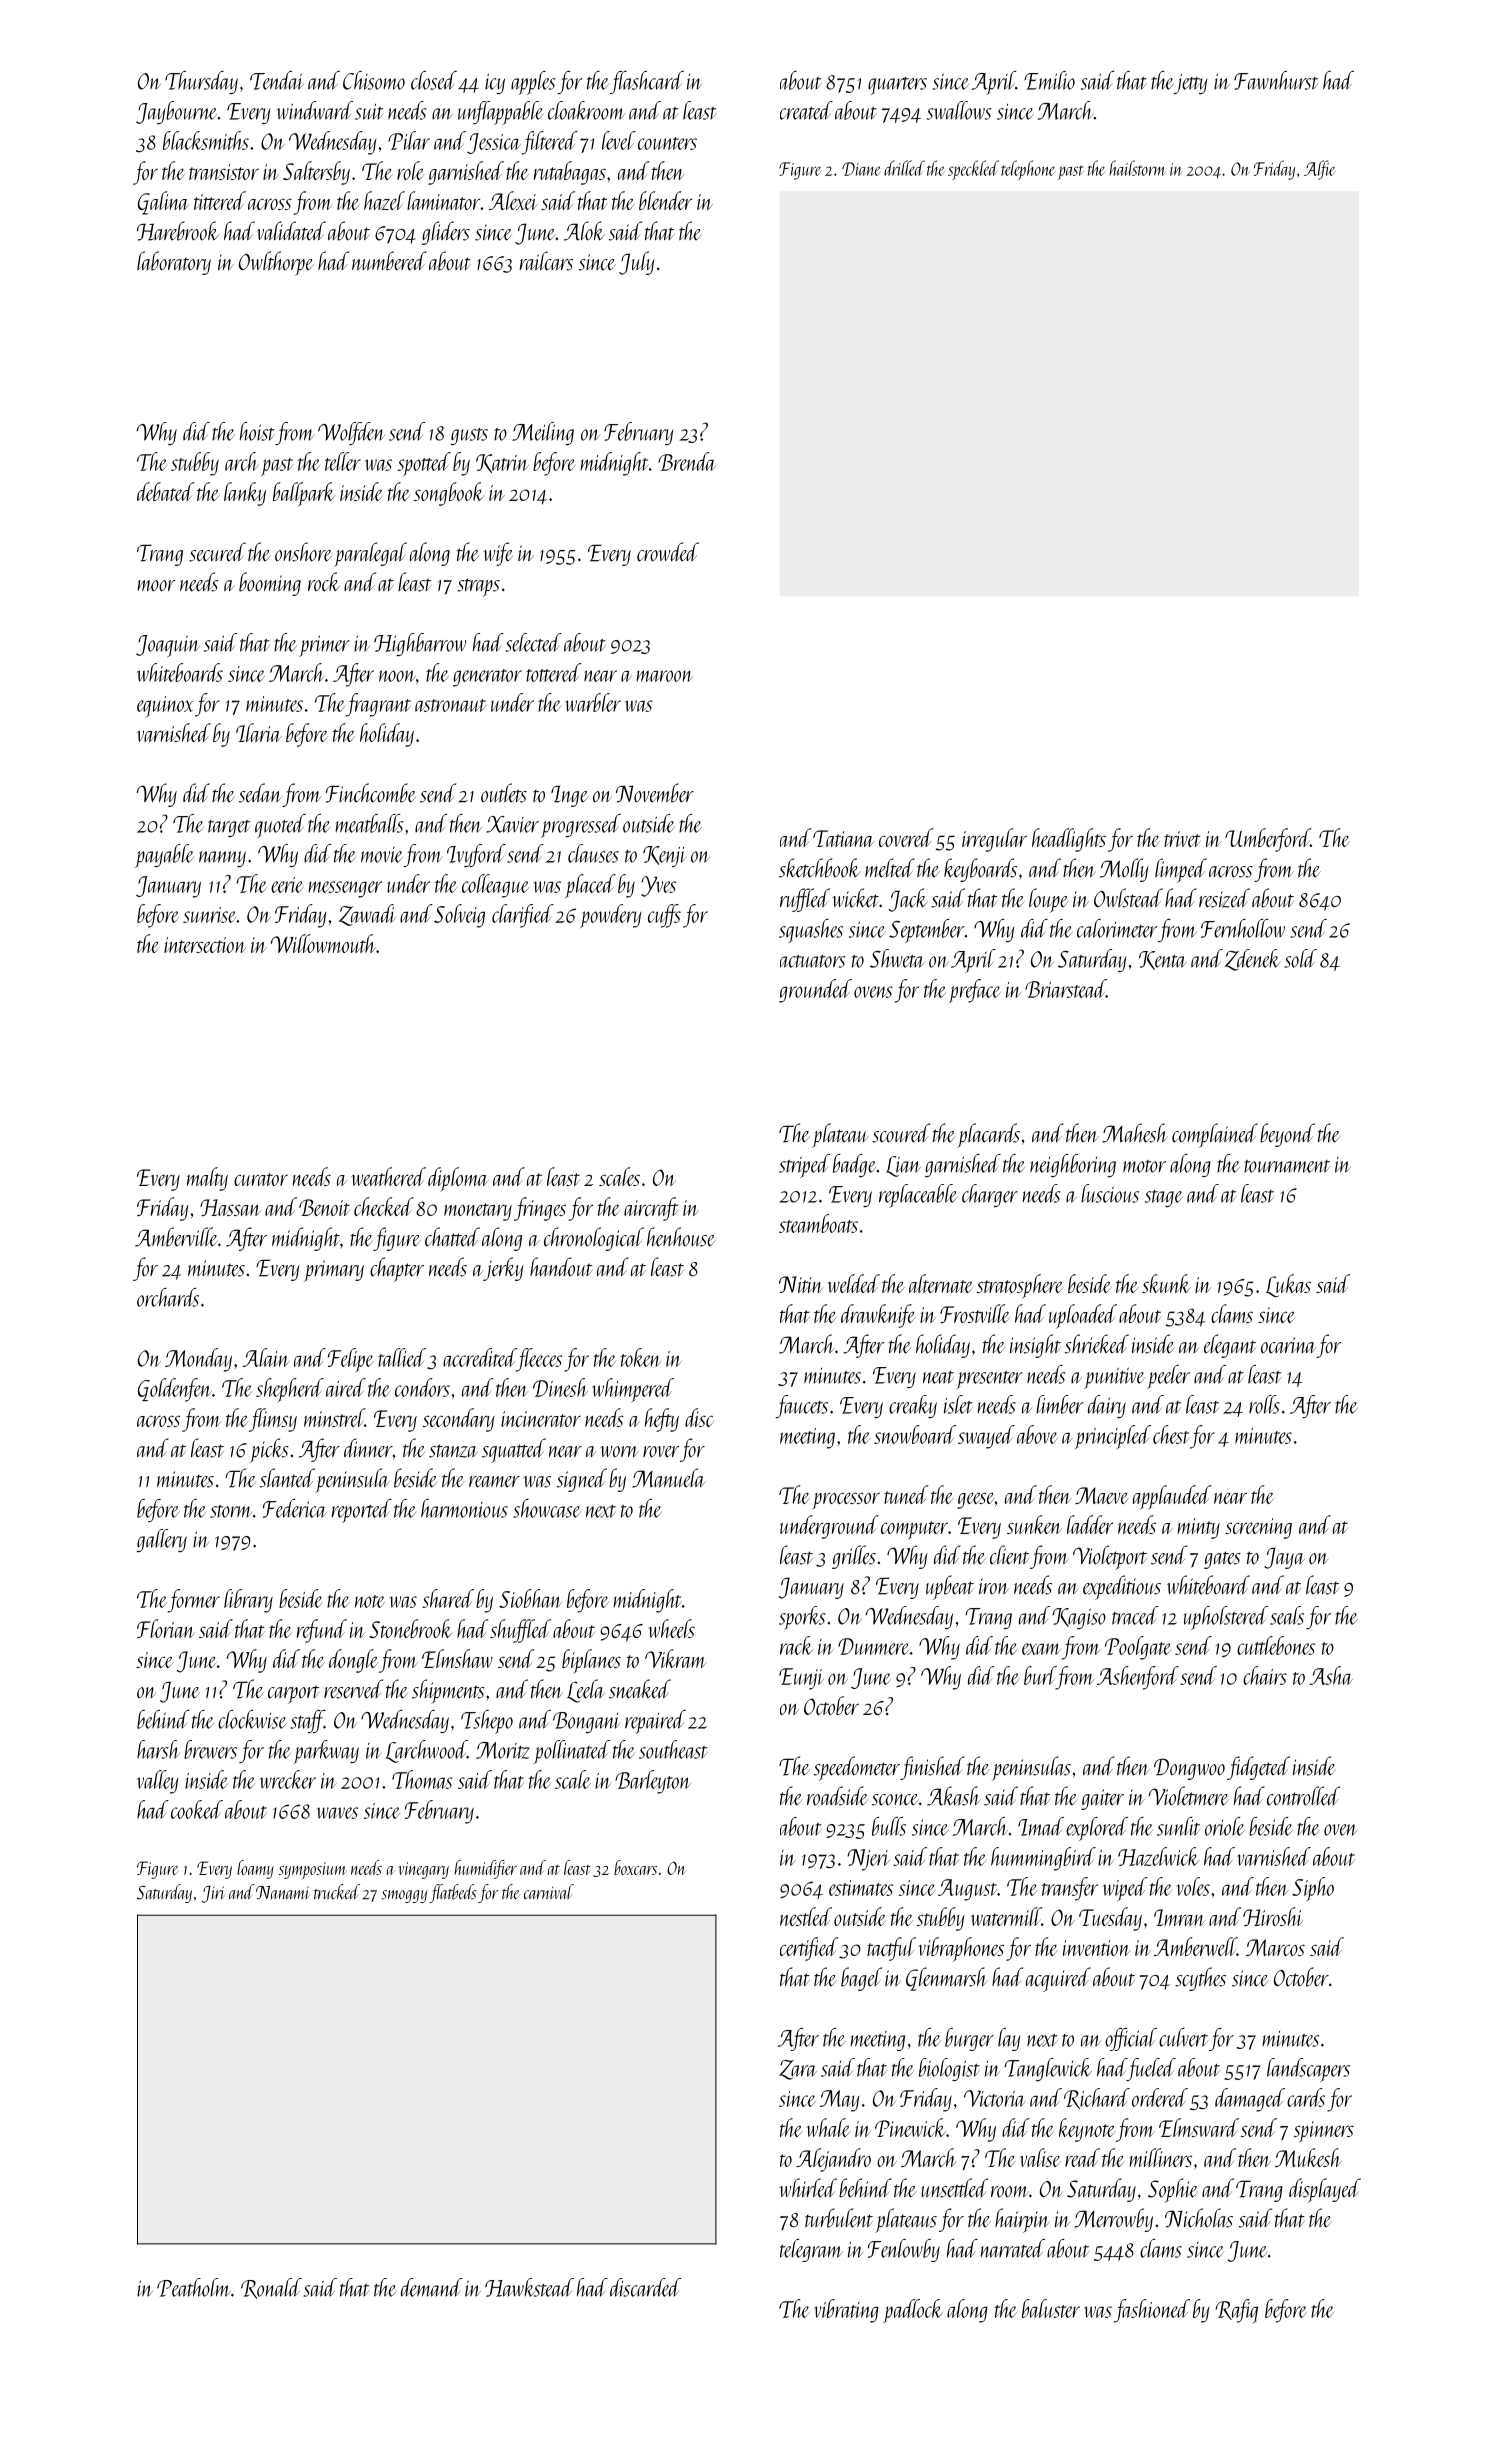 The width and height of the screenshot is (1496, 2464). Describe the element at coordinates (846, 2311) in the screenshot. I see `vibrating` at that location.
